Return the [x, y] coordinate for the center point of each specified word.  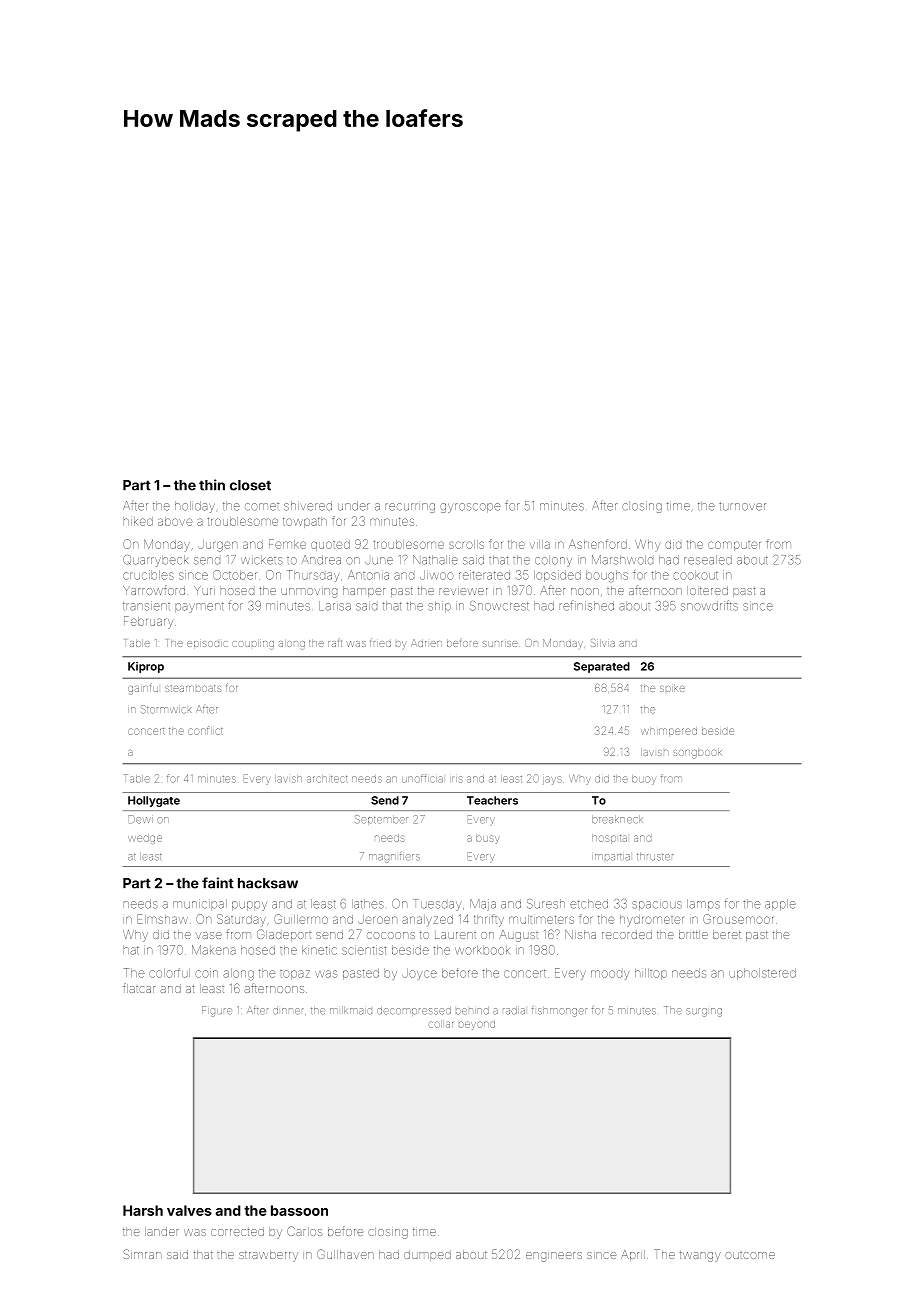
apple [780, 905]
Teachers [492, 800]
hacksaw [268, 883]
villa [539, 544]
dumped [427, 1255]
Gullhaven [345, 1254]
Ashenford [598, 544]
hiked [138, 521]
